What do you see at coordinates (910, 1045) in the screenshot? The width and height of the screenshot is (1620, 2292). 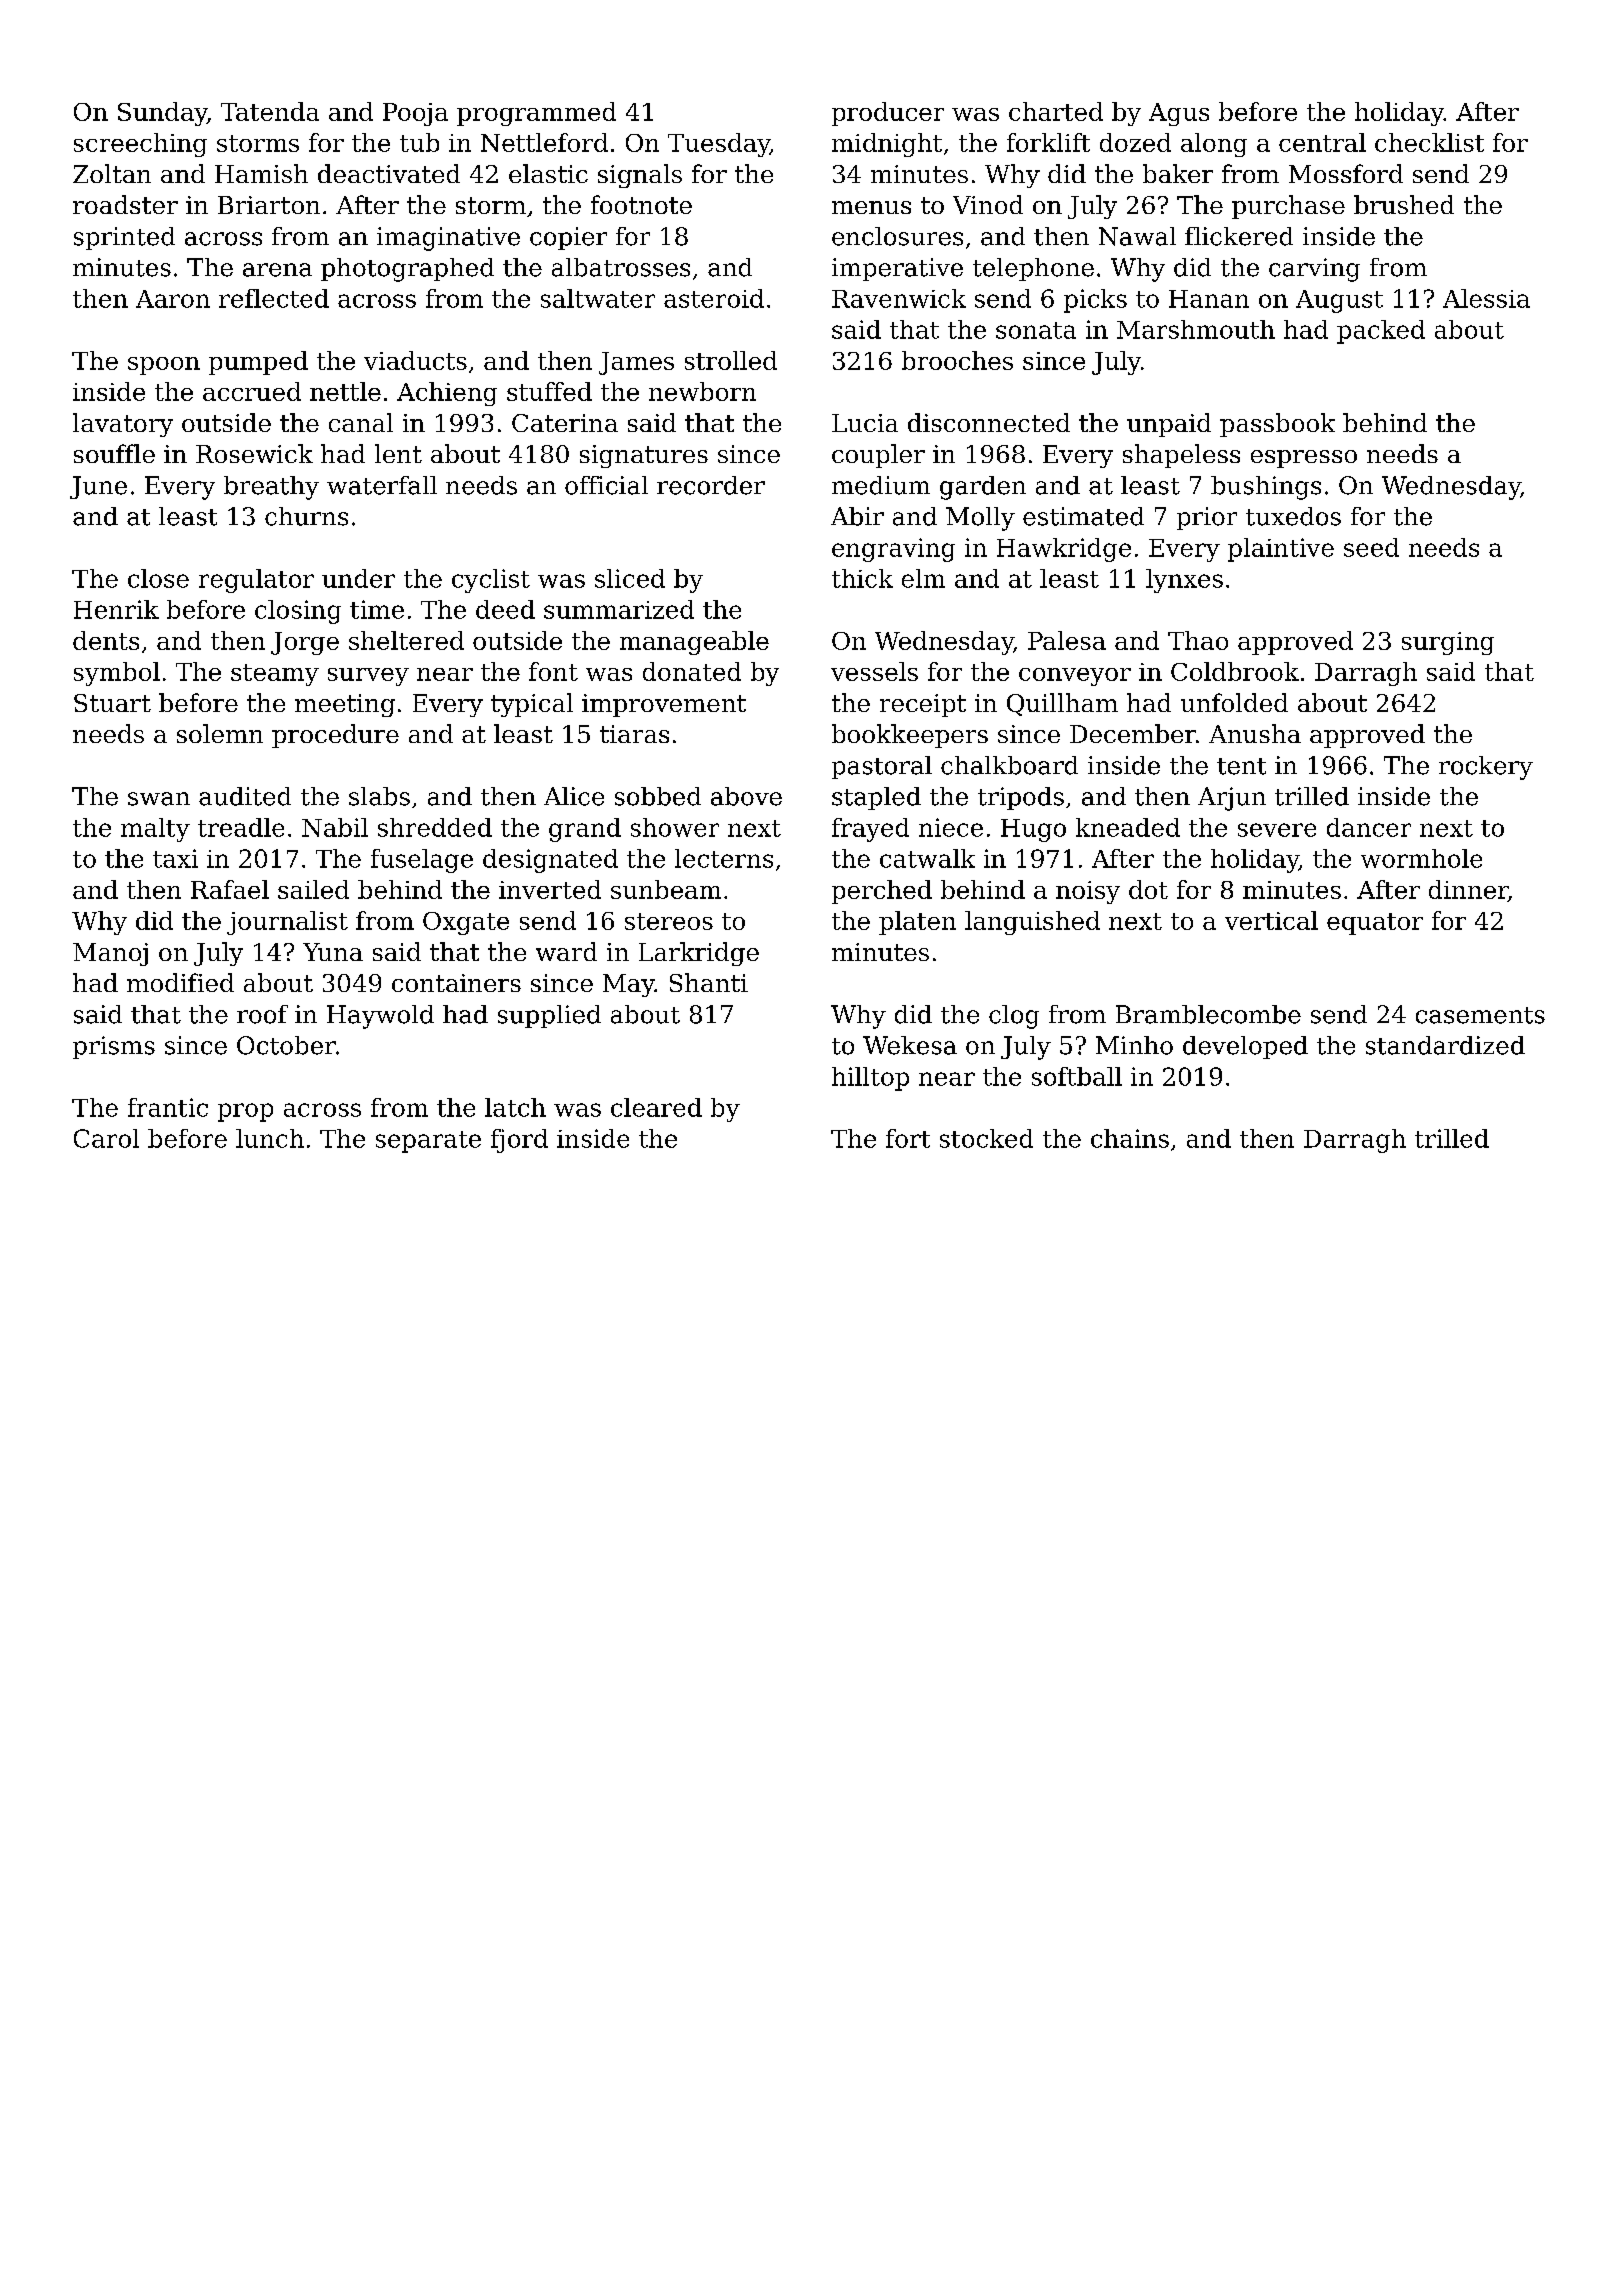 I see `Wekesa` at bounding box center [910, 1045].
